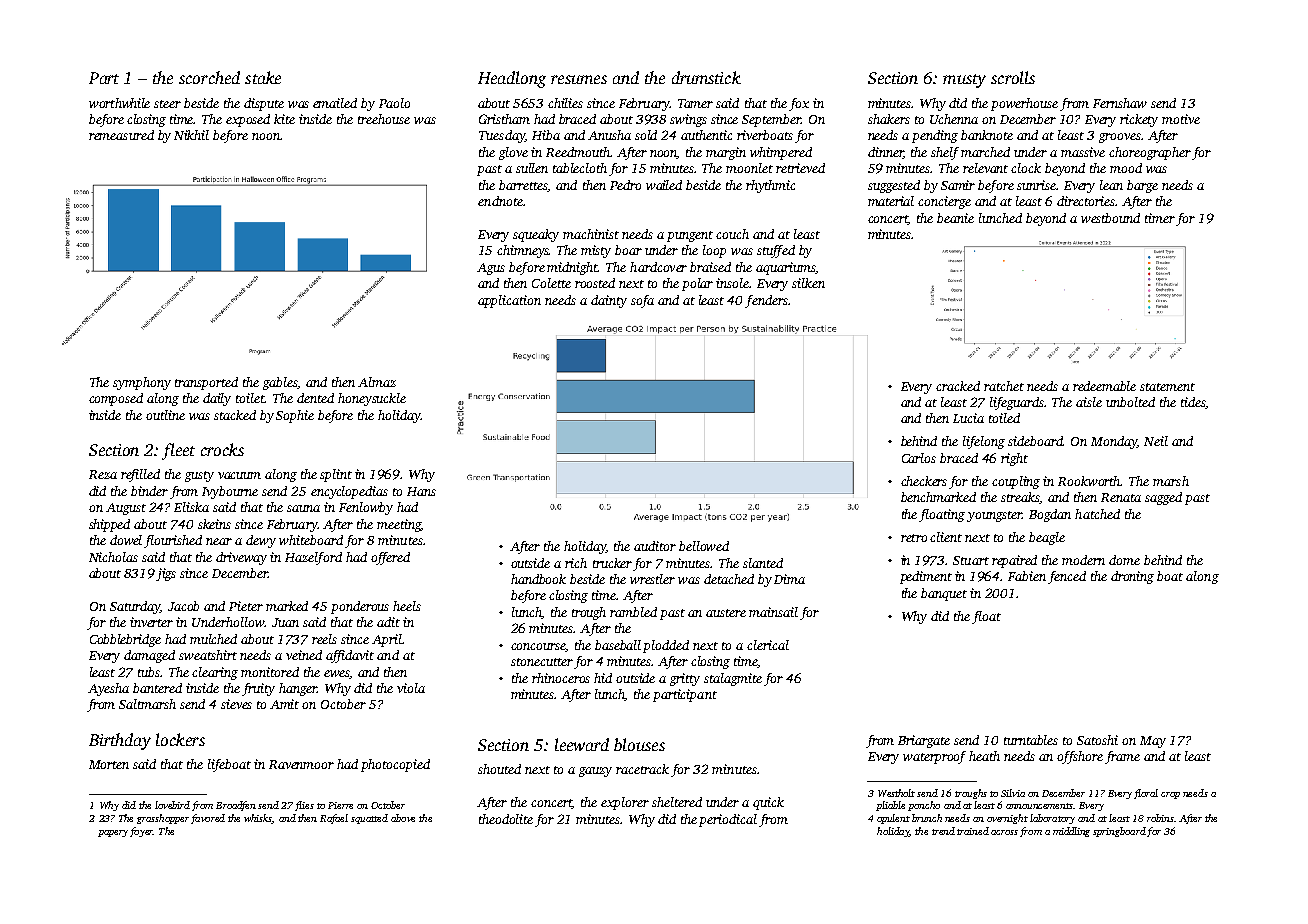 Image resolution: width=1308 pixels, height=924 pixels. What do you see at coordinates (209, 77) in the document?
I see `scorched` at bounding box center [209, 77].
